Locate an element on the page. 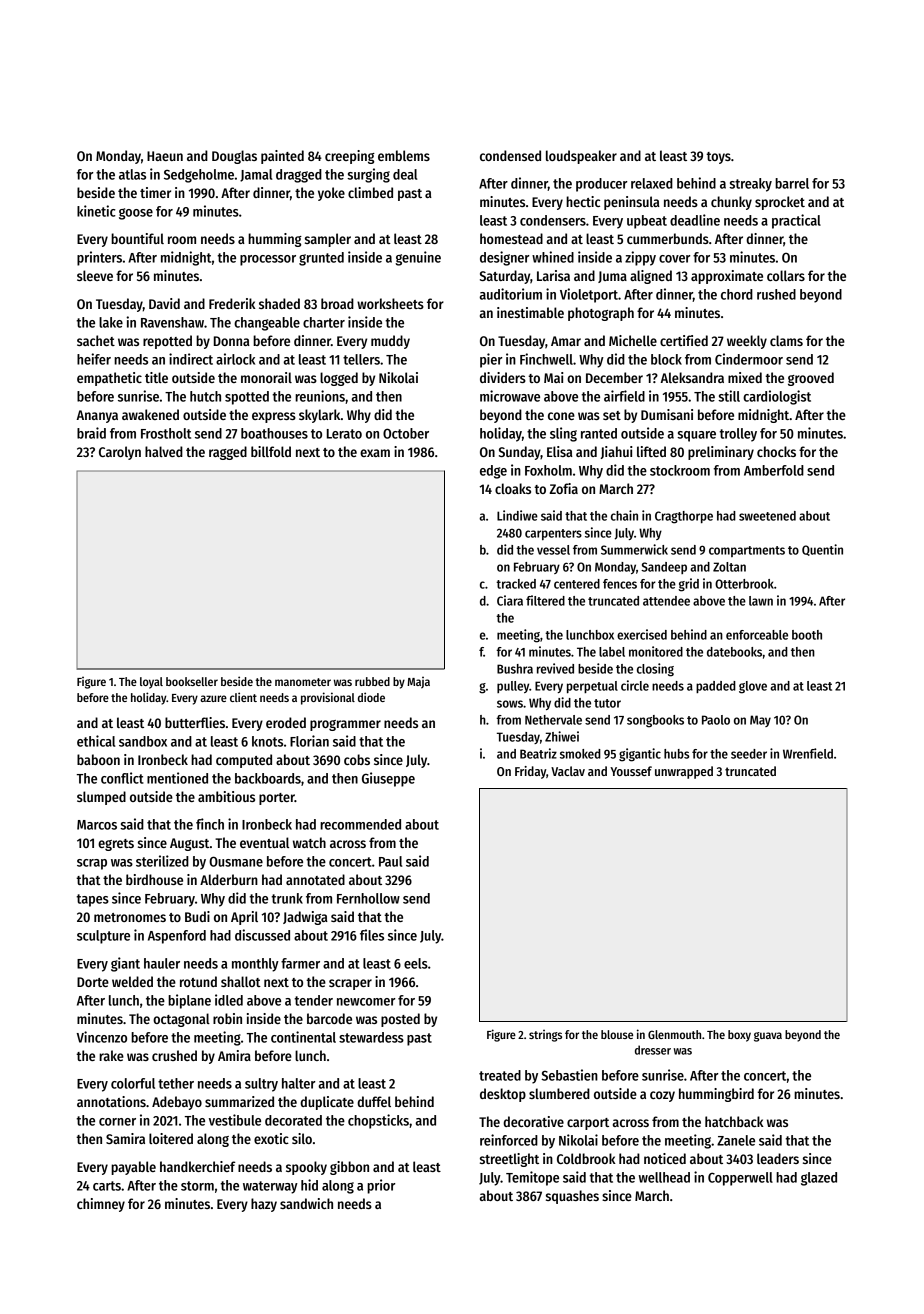 This document has width=924, height=1314. padded is located at coordinates (716, 687).
